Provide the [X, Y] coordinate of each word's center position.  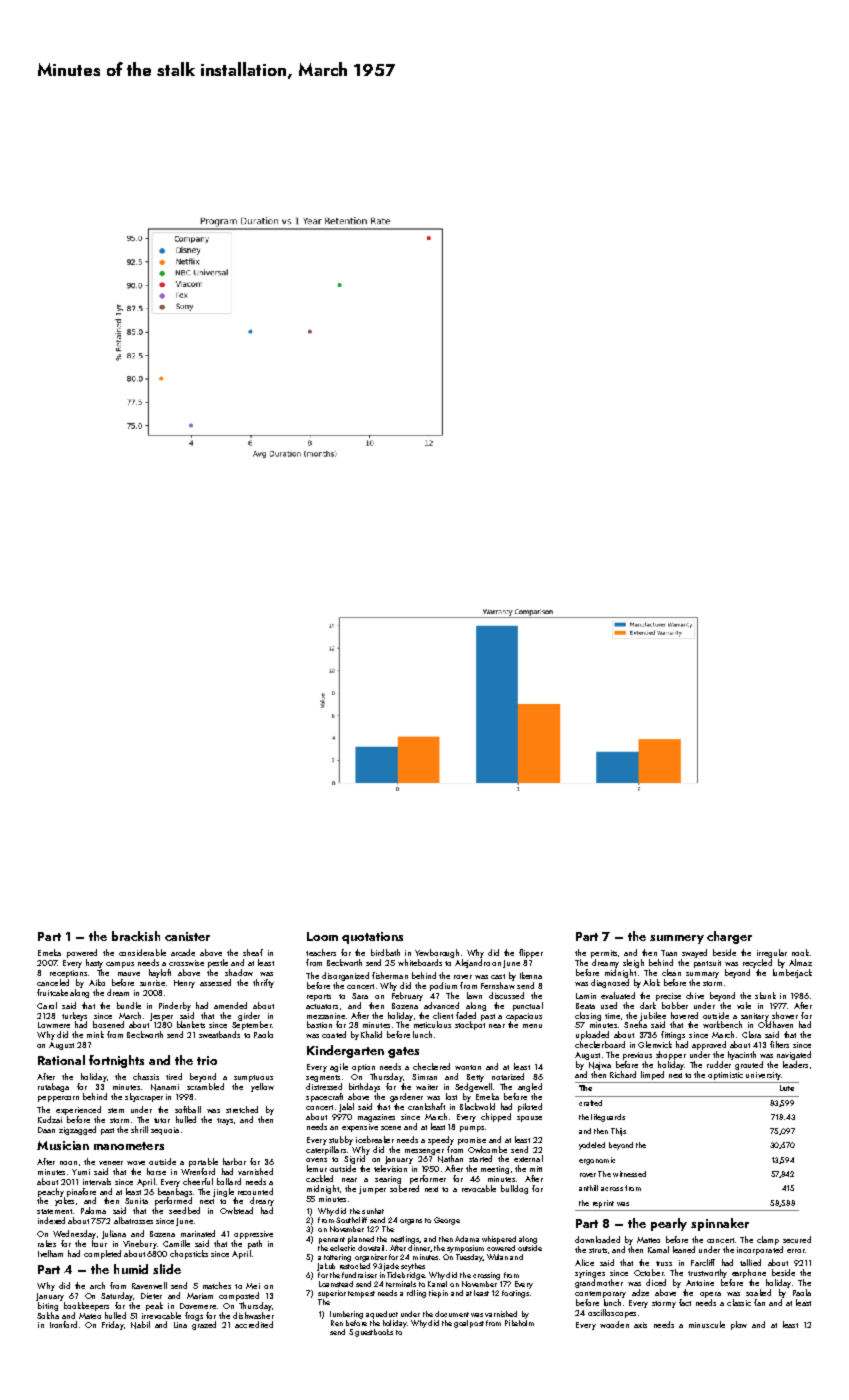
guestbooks [374, 1333]
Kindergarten [345, 1051]
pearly [669, 1224]
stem [116, 1110]
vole [744, 1005]
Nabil [140, 1325]
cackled [319, 1178]
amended [230, 1005]
